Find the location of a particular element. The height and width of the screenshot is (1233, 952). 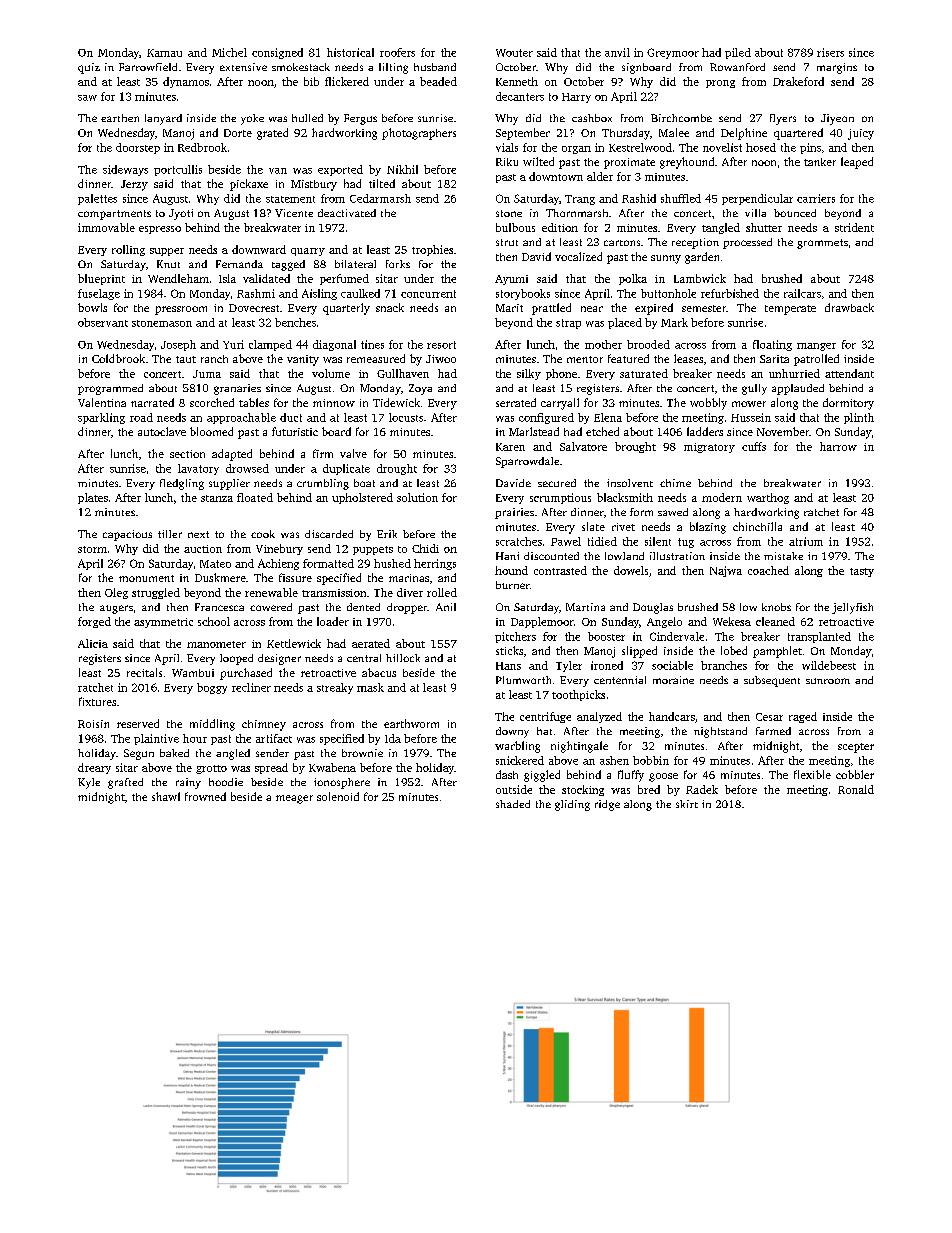

tasty is located at coordinates (862, 572).
